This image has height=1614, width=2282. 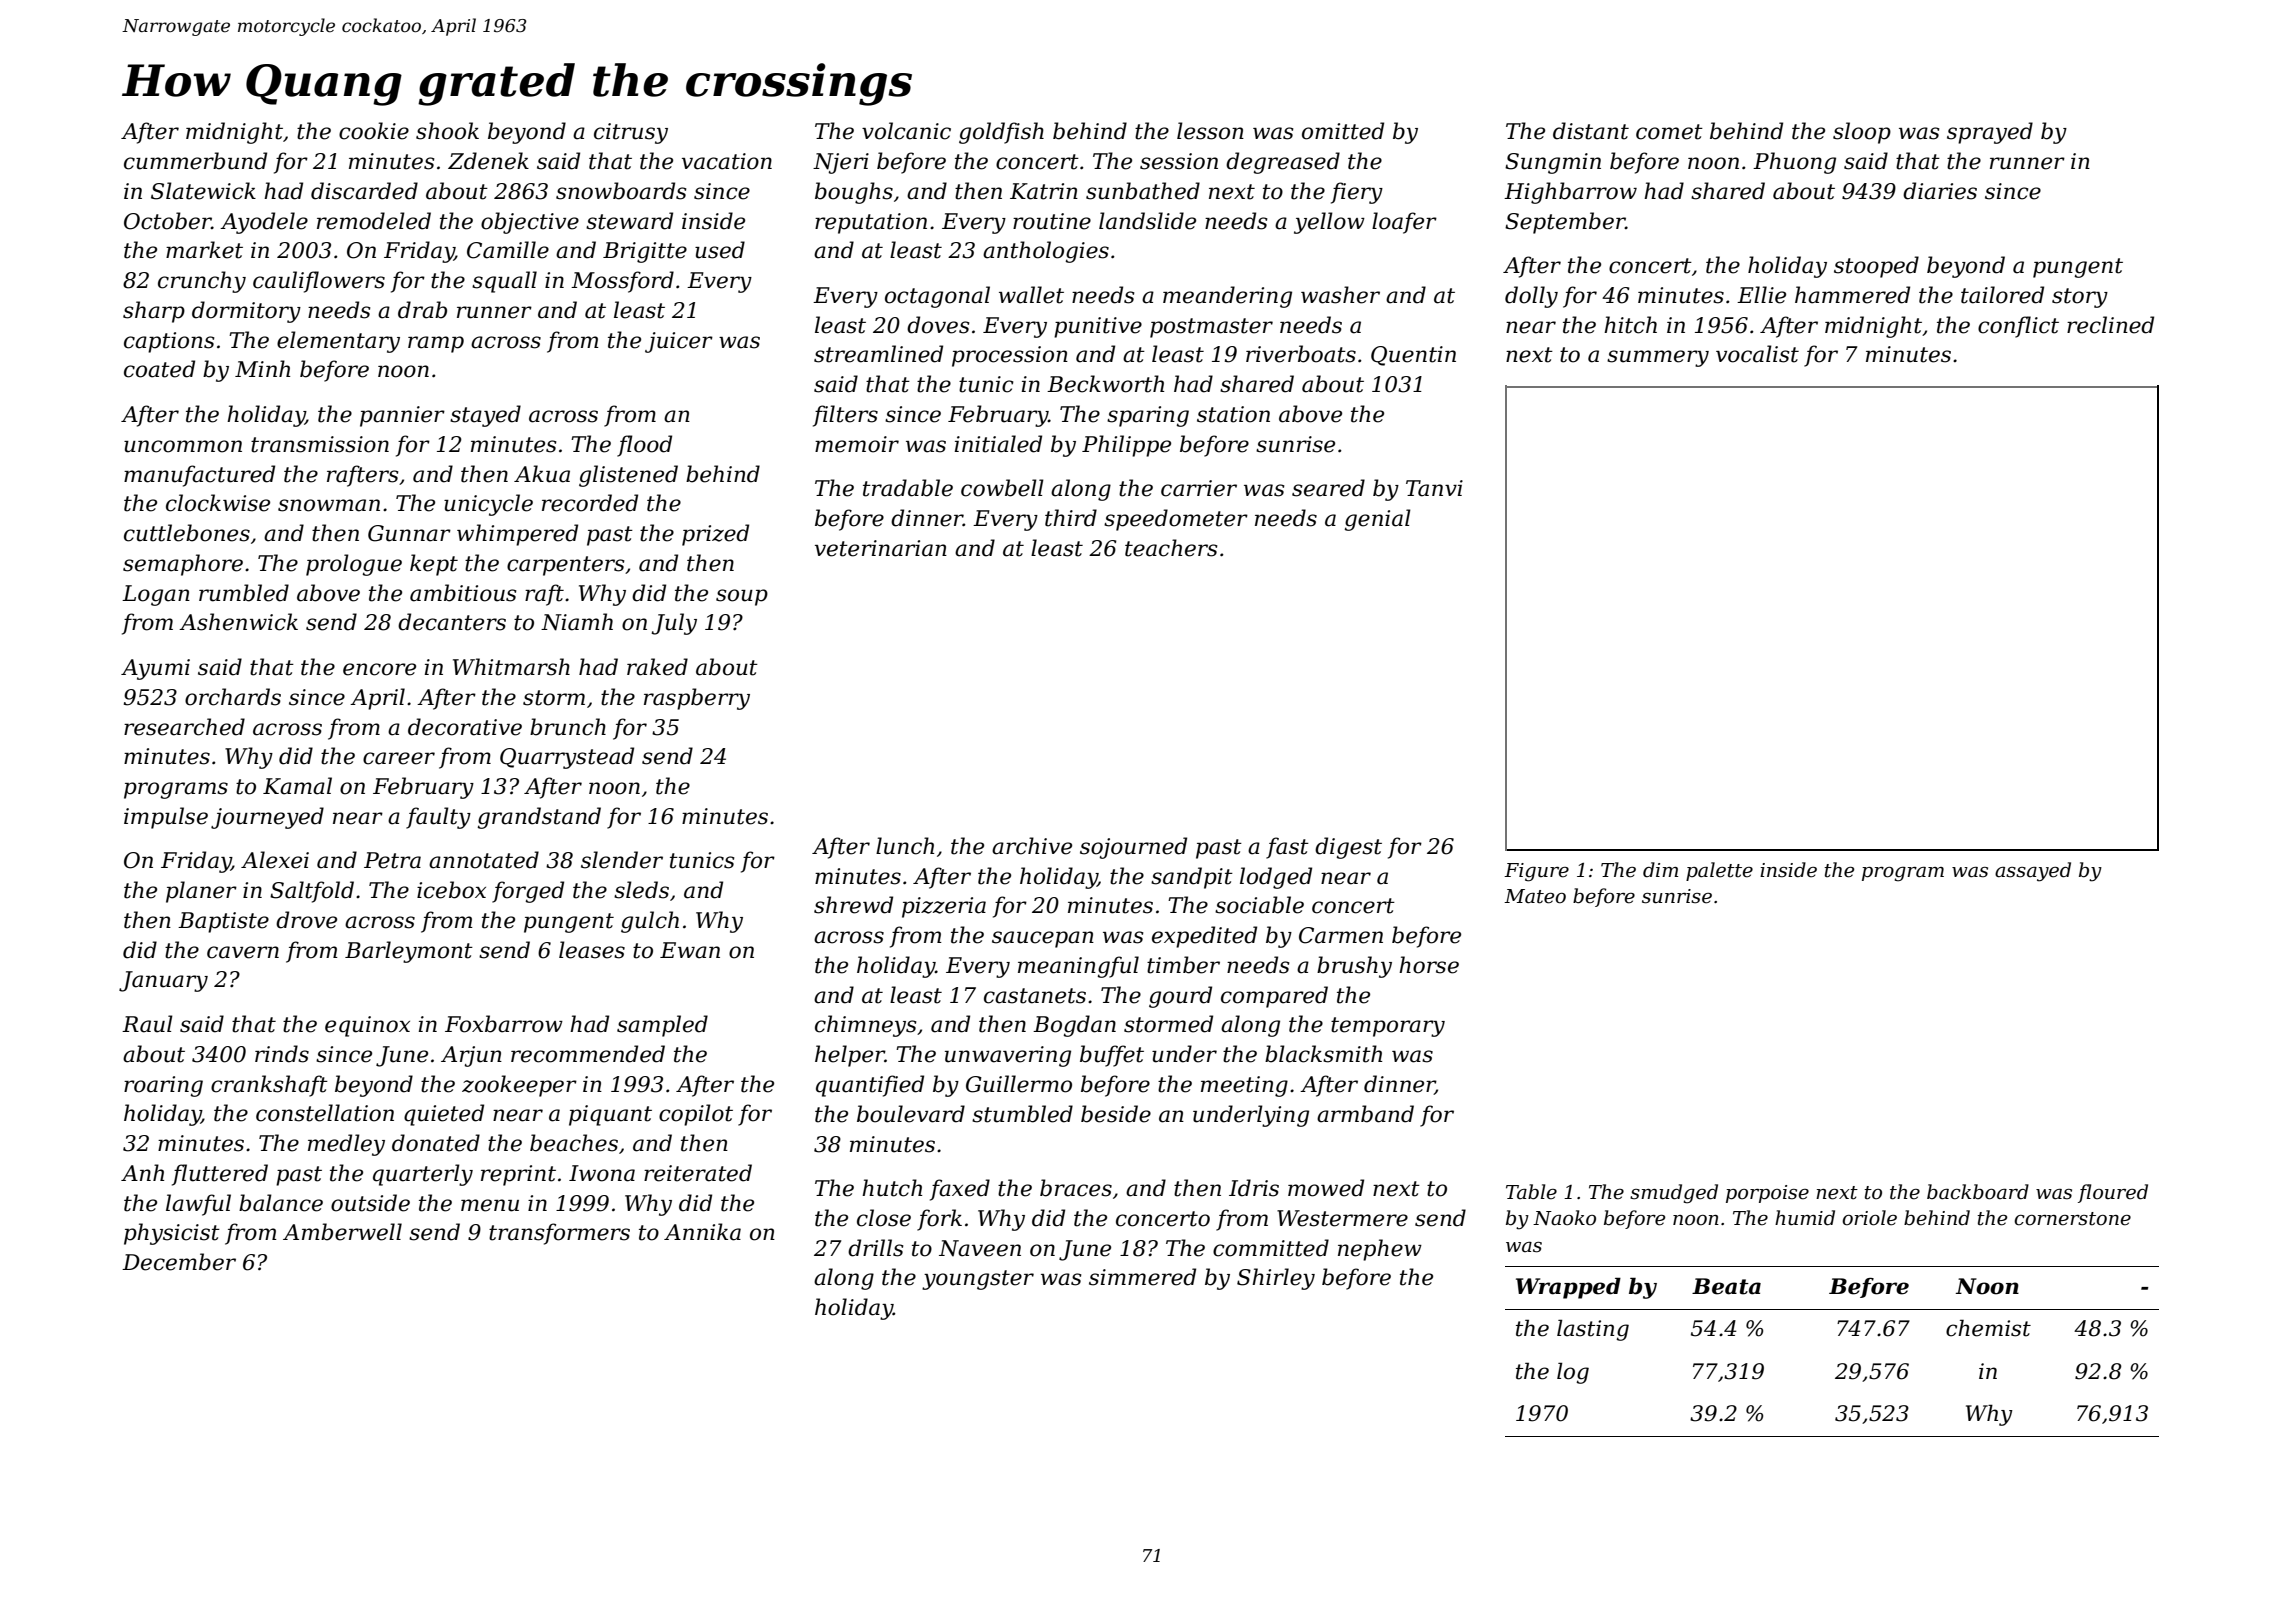 I want to click on punitive, so click(x=1098, y=327).
